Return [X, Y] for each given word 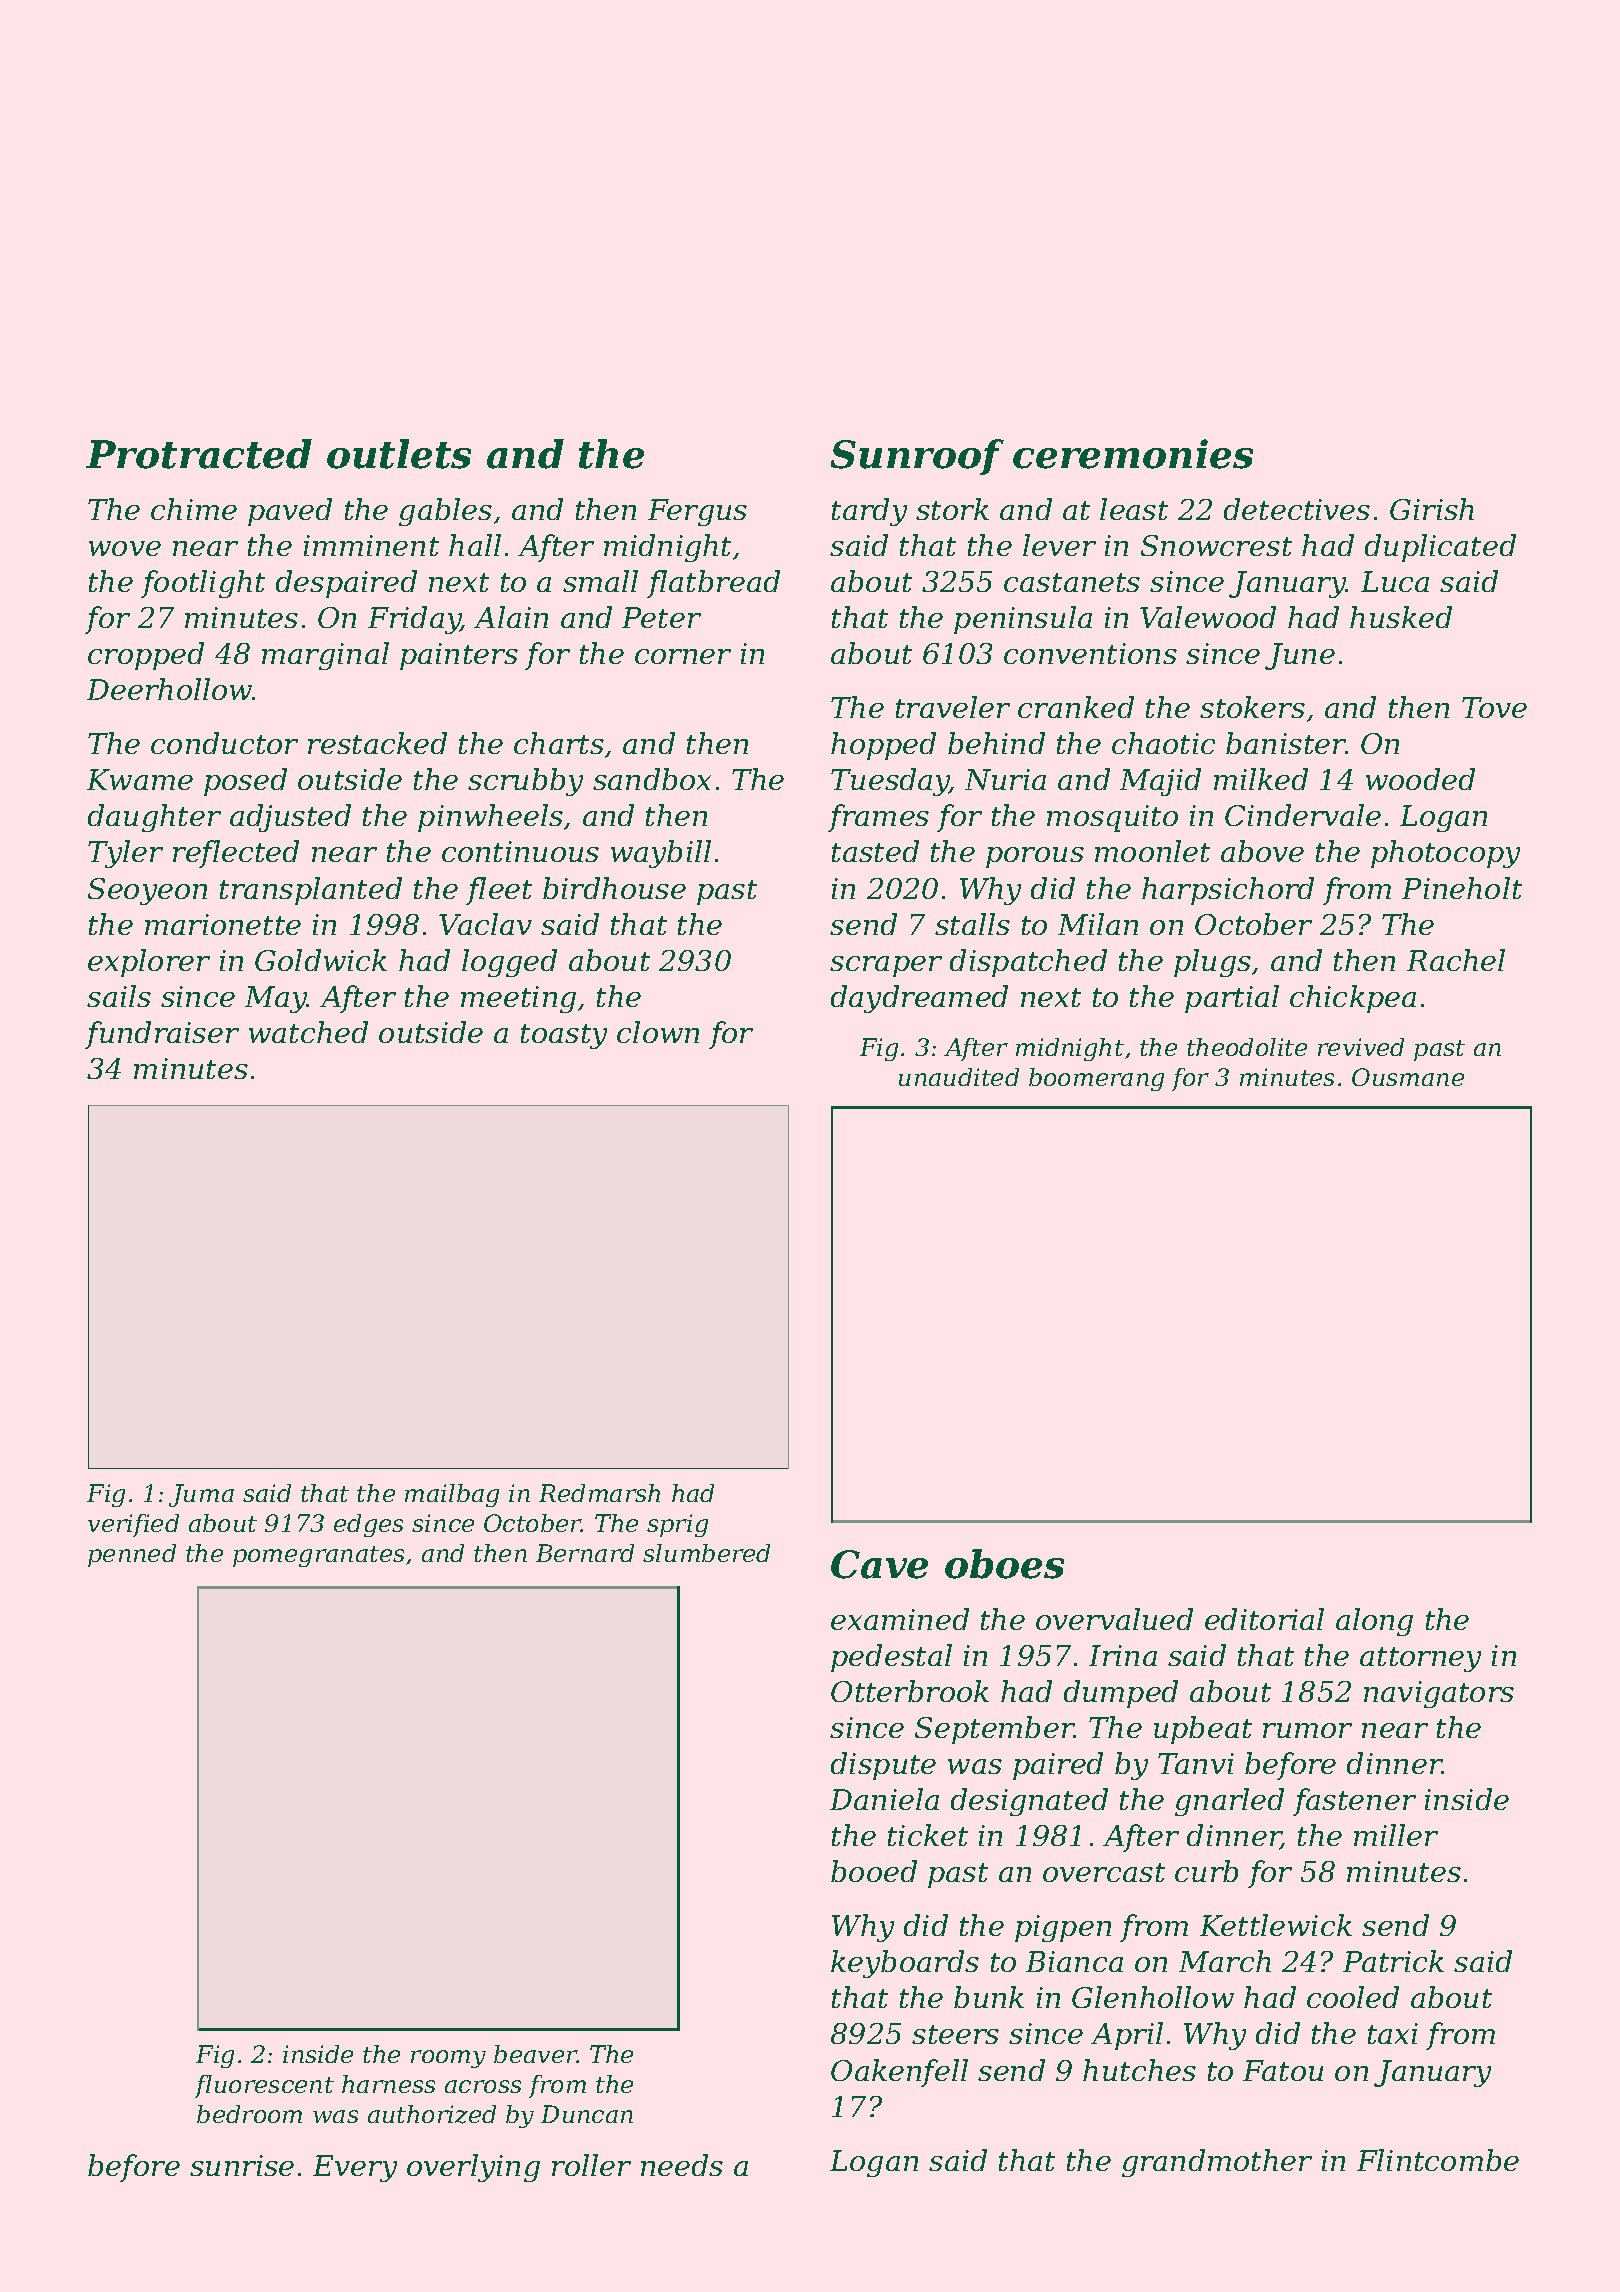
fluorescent [264, 2086]
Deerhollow [170, 689]
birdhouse [614, 888]
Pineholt [1462, 888]
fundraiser [162, 1035]
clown [658, 1032]
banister [1286, 743]
